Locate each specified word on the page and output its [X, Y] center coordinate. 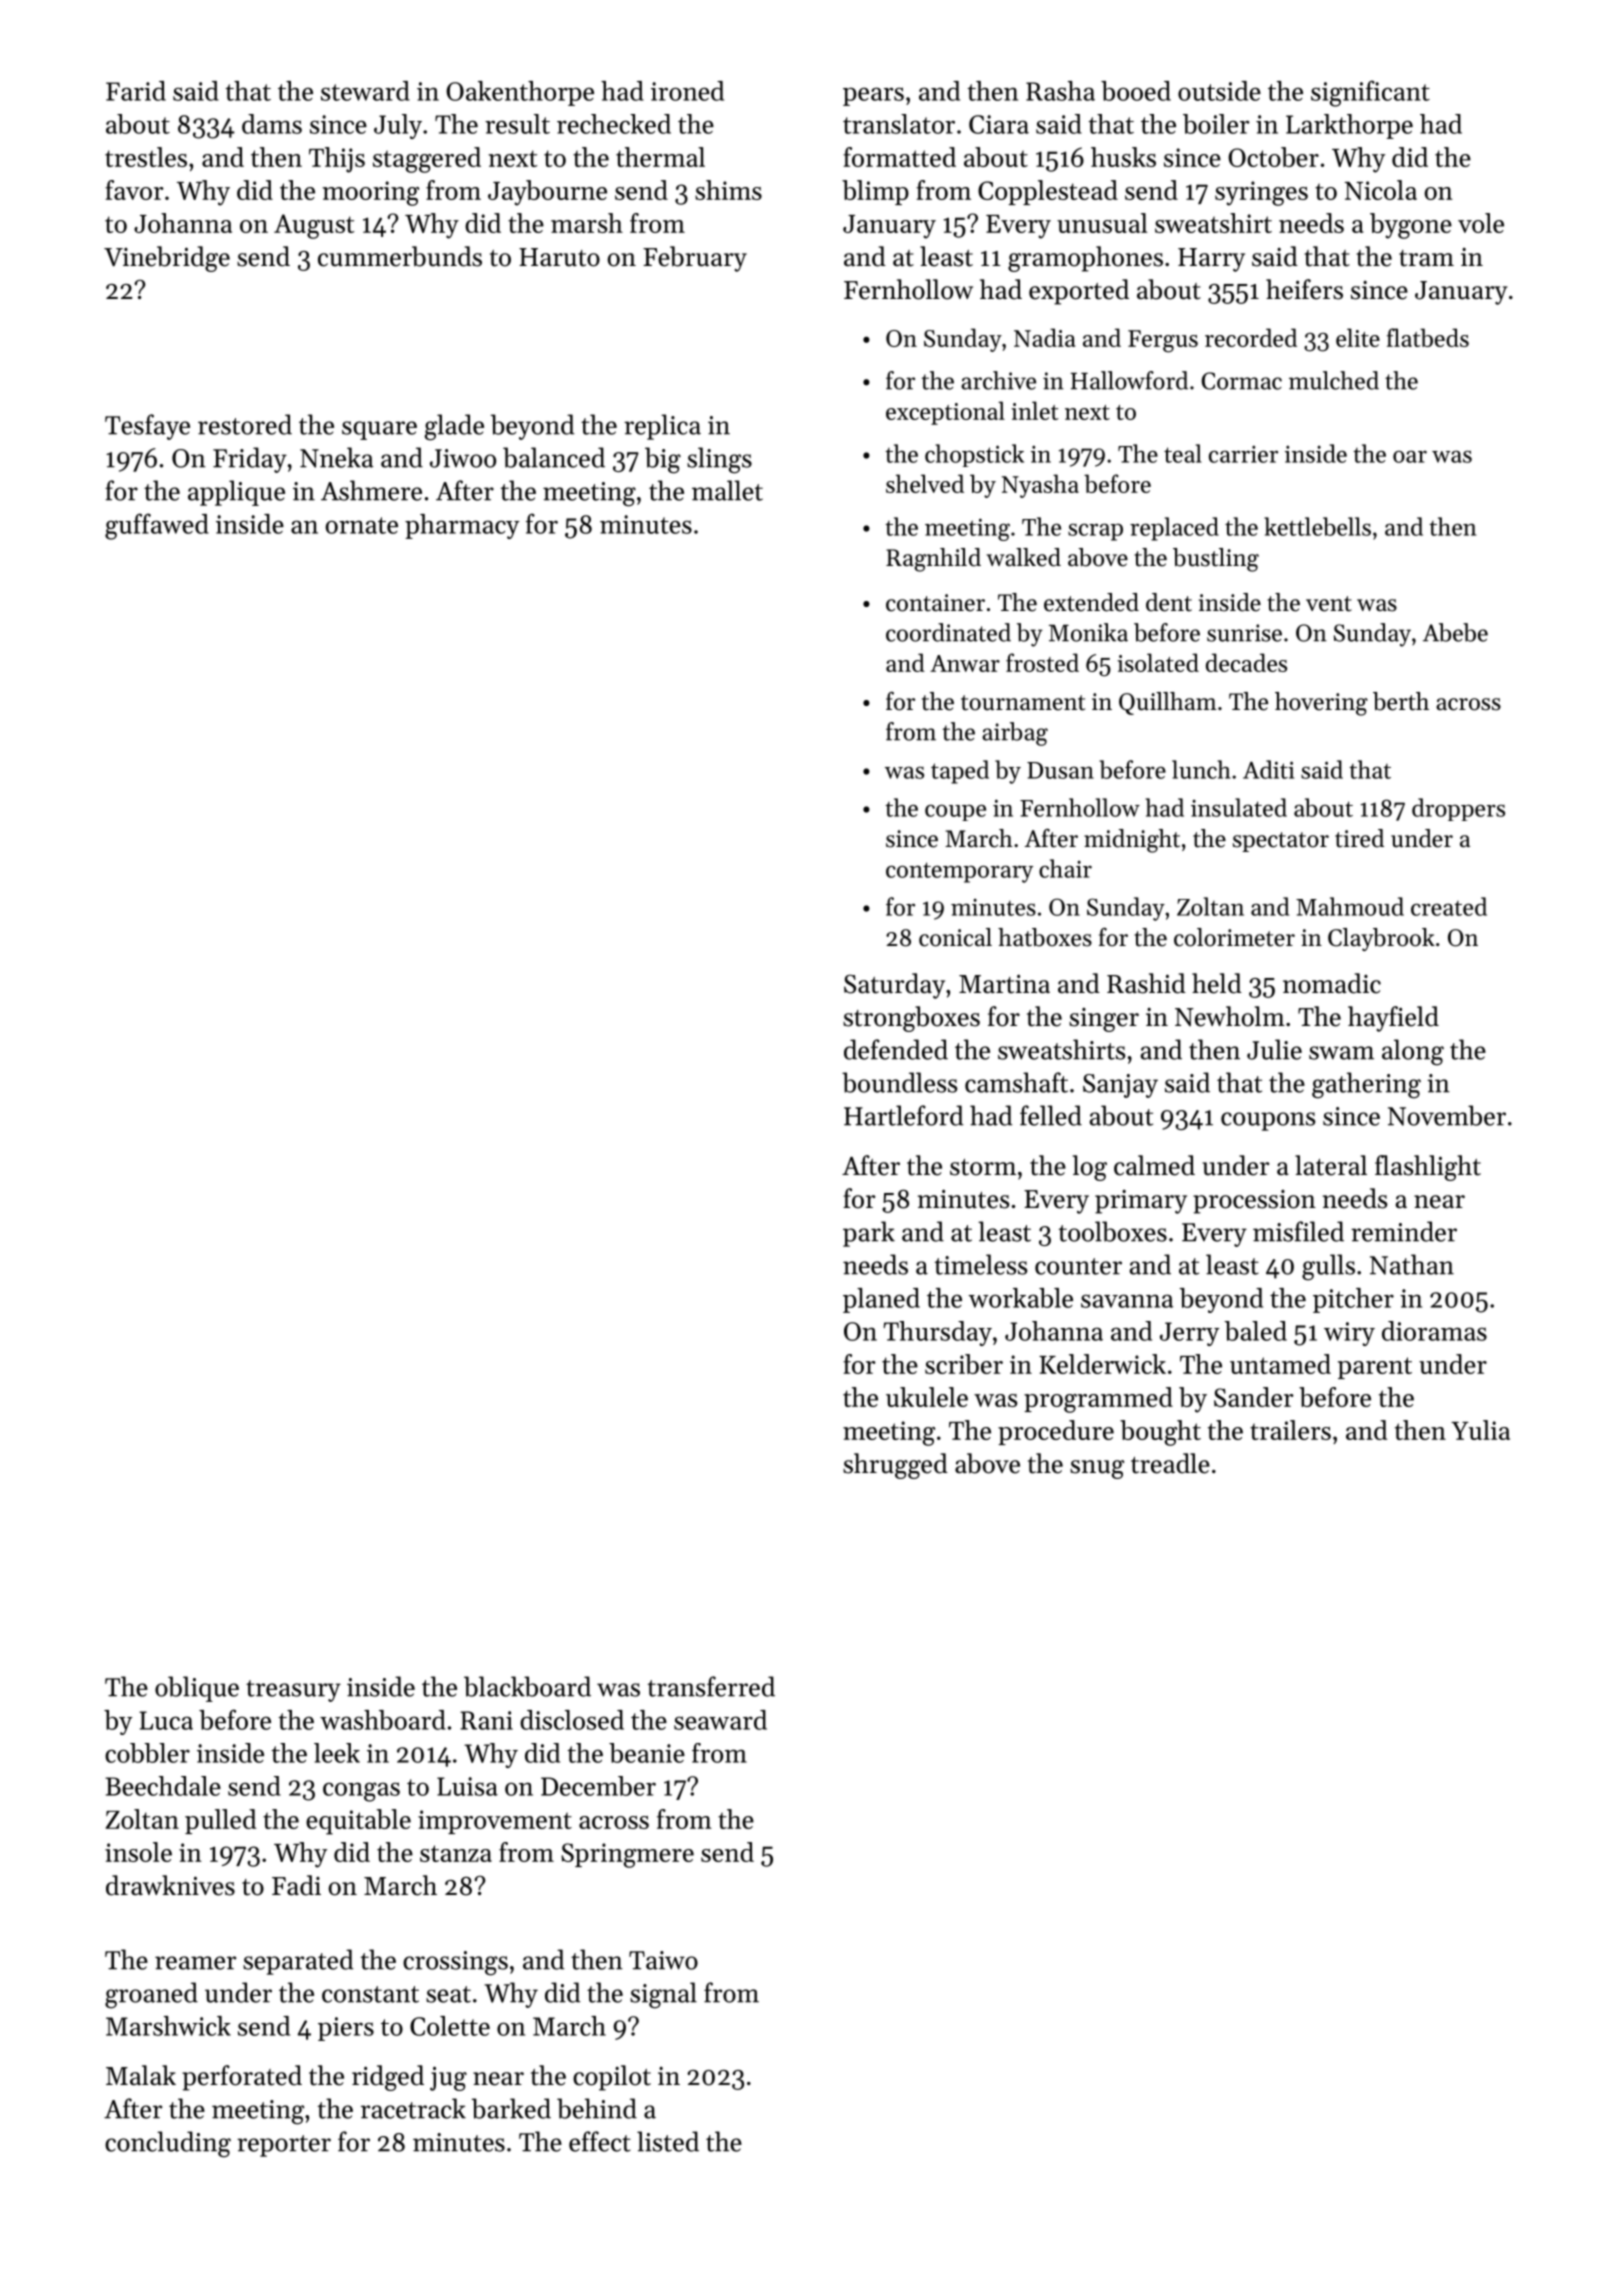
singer [1104, 1020]
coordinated [948, 632]
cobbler [147, 1753]
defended [896, 1049]
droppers [1458, 809]
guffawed [157, 526]
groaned [151, 1995]
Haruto [559, 257]
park [869, 1234]
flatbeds [1428, 337]
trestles [146, 157]
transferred [711, 1686]
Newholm [1230, 1016]
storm [983, 1167]
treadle [1170, 1463]
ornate [361, 525]
